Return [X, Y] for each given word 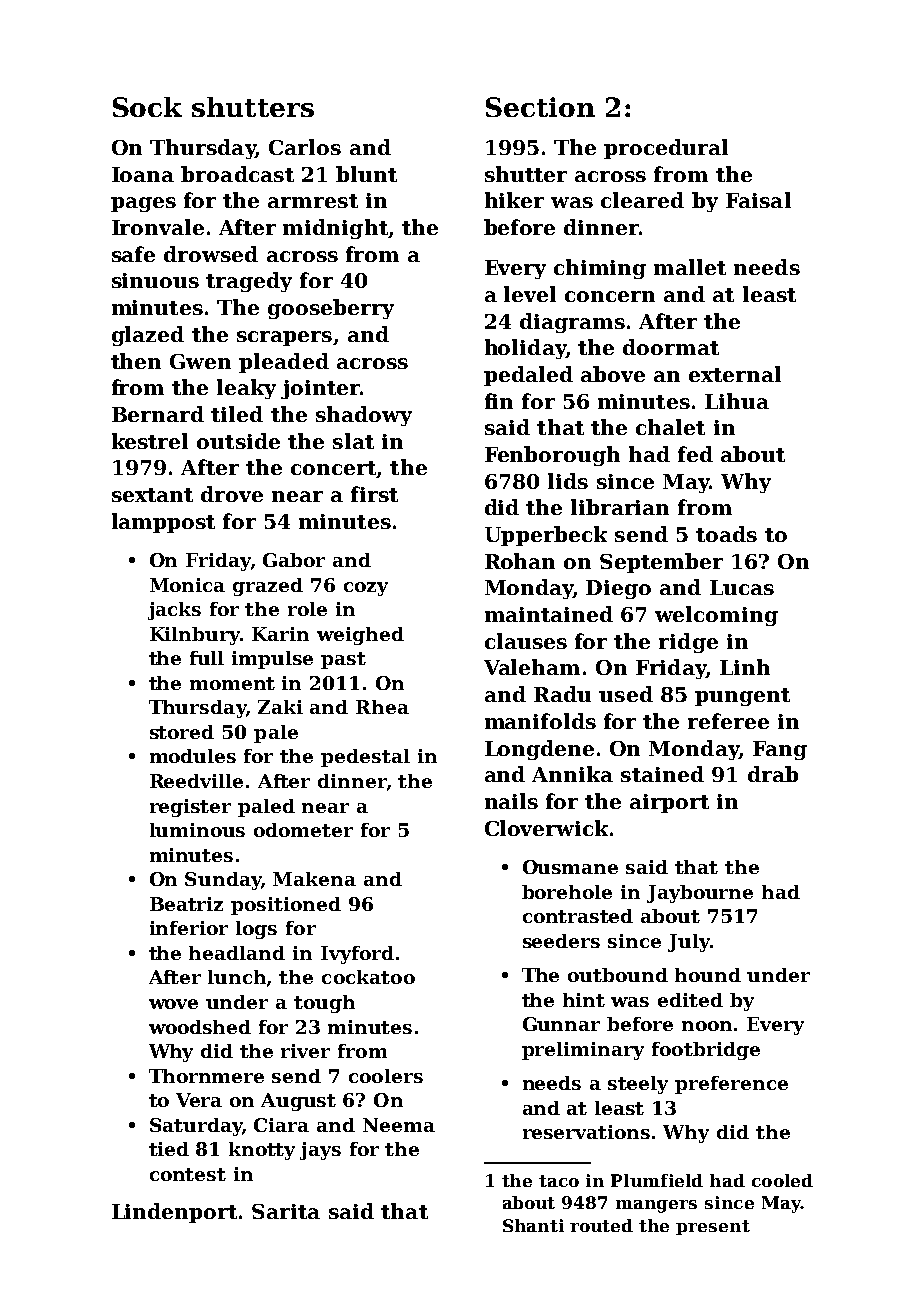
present [713, 1227]
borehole [567, 892]
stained [662, 774]
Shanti [533, 1225]
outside [238, 441]
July [689, 943]
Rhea [382, 707]
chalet [670, 427]
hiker [514, 200]
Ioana [143, 174]
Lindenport [174, 1213]
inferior [189, 928]
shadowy [364, 416]
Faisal [758, 200]
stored [182, 732]
